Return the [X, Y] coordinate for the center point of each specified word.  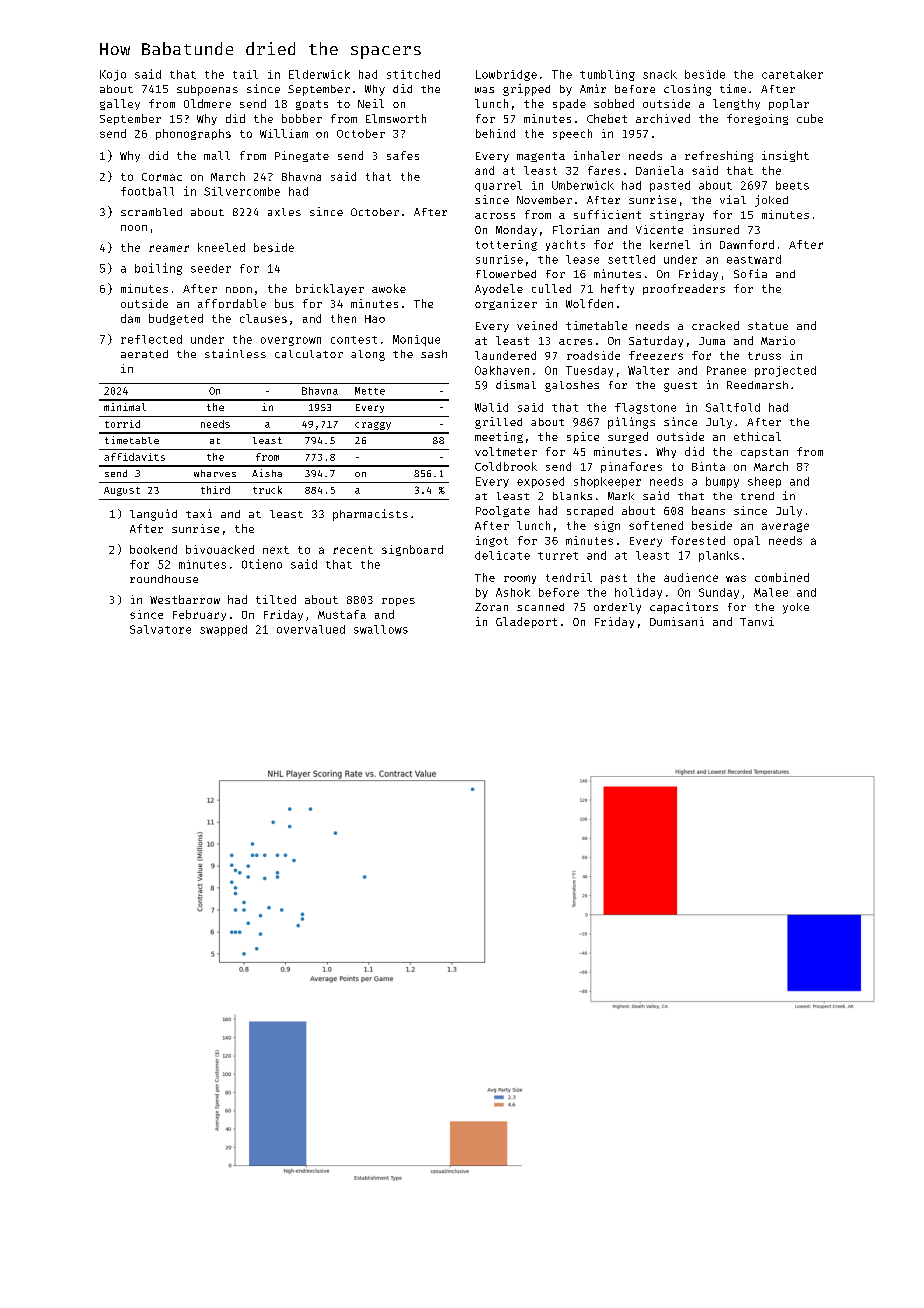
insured [716, 229]
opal [747, 541]
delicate [502, 555]
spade [569, 104]
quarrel [498, 186]
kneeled [221, 247]
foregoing [757, 119]
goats [312, 105]
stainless [235, 353]
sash [434, 354]
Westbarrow [185, 599]
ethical [757, 436]
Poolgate [503, 511]
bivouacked [220, 549]
